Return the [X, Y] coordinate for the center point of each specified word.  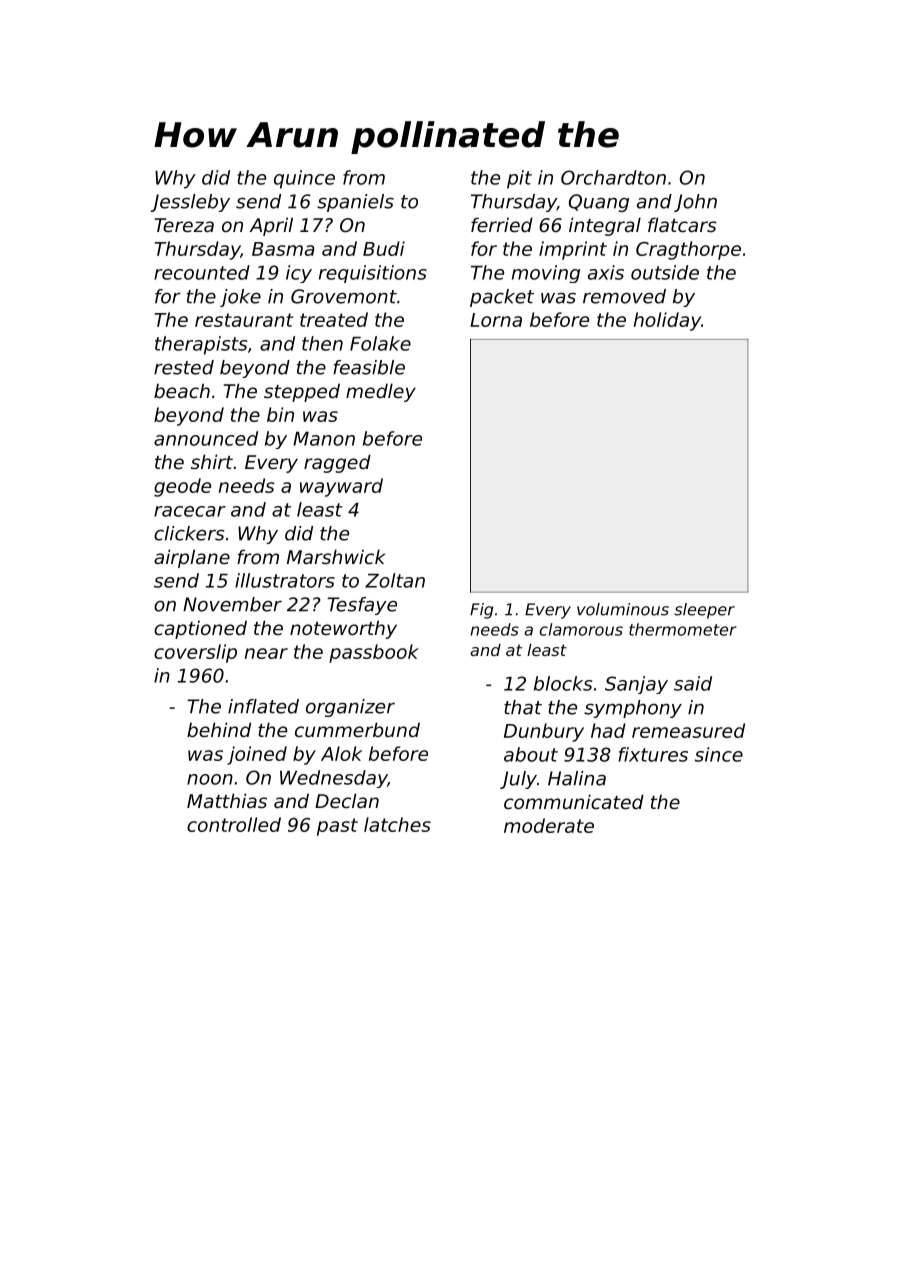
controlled [234, 824]
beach [182, 390]
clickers [189, 533]
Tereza [184, 225]
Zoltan [395, 580]
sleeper [704, 611]
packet [502, 298]
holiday [667, 321]
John [695, 203]
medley [381, 392]
